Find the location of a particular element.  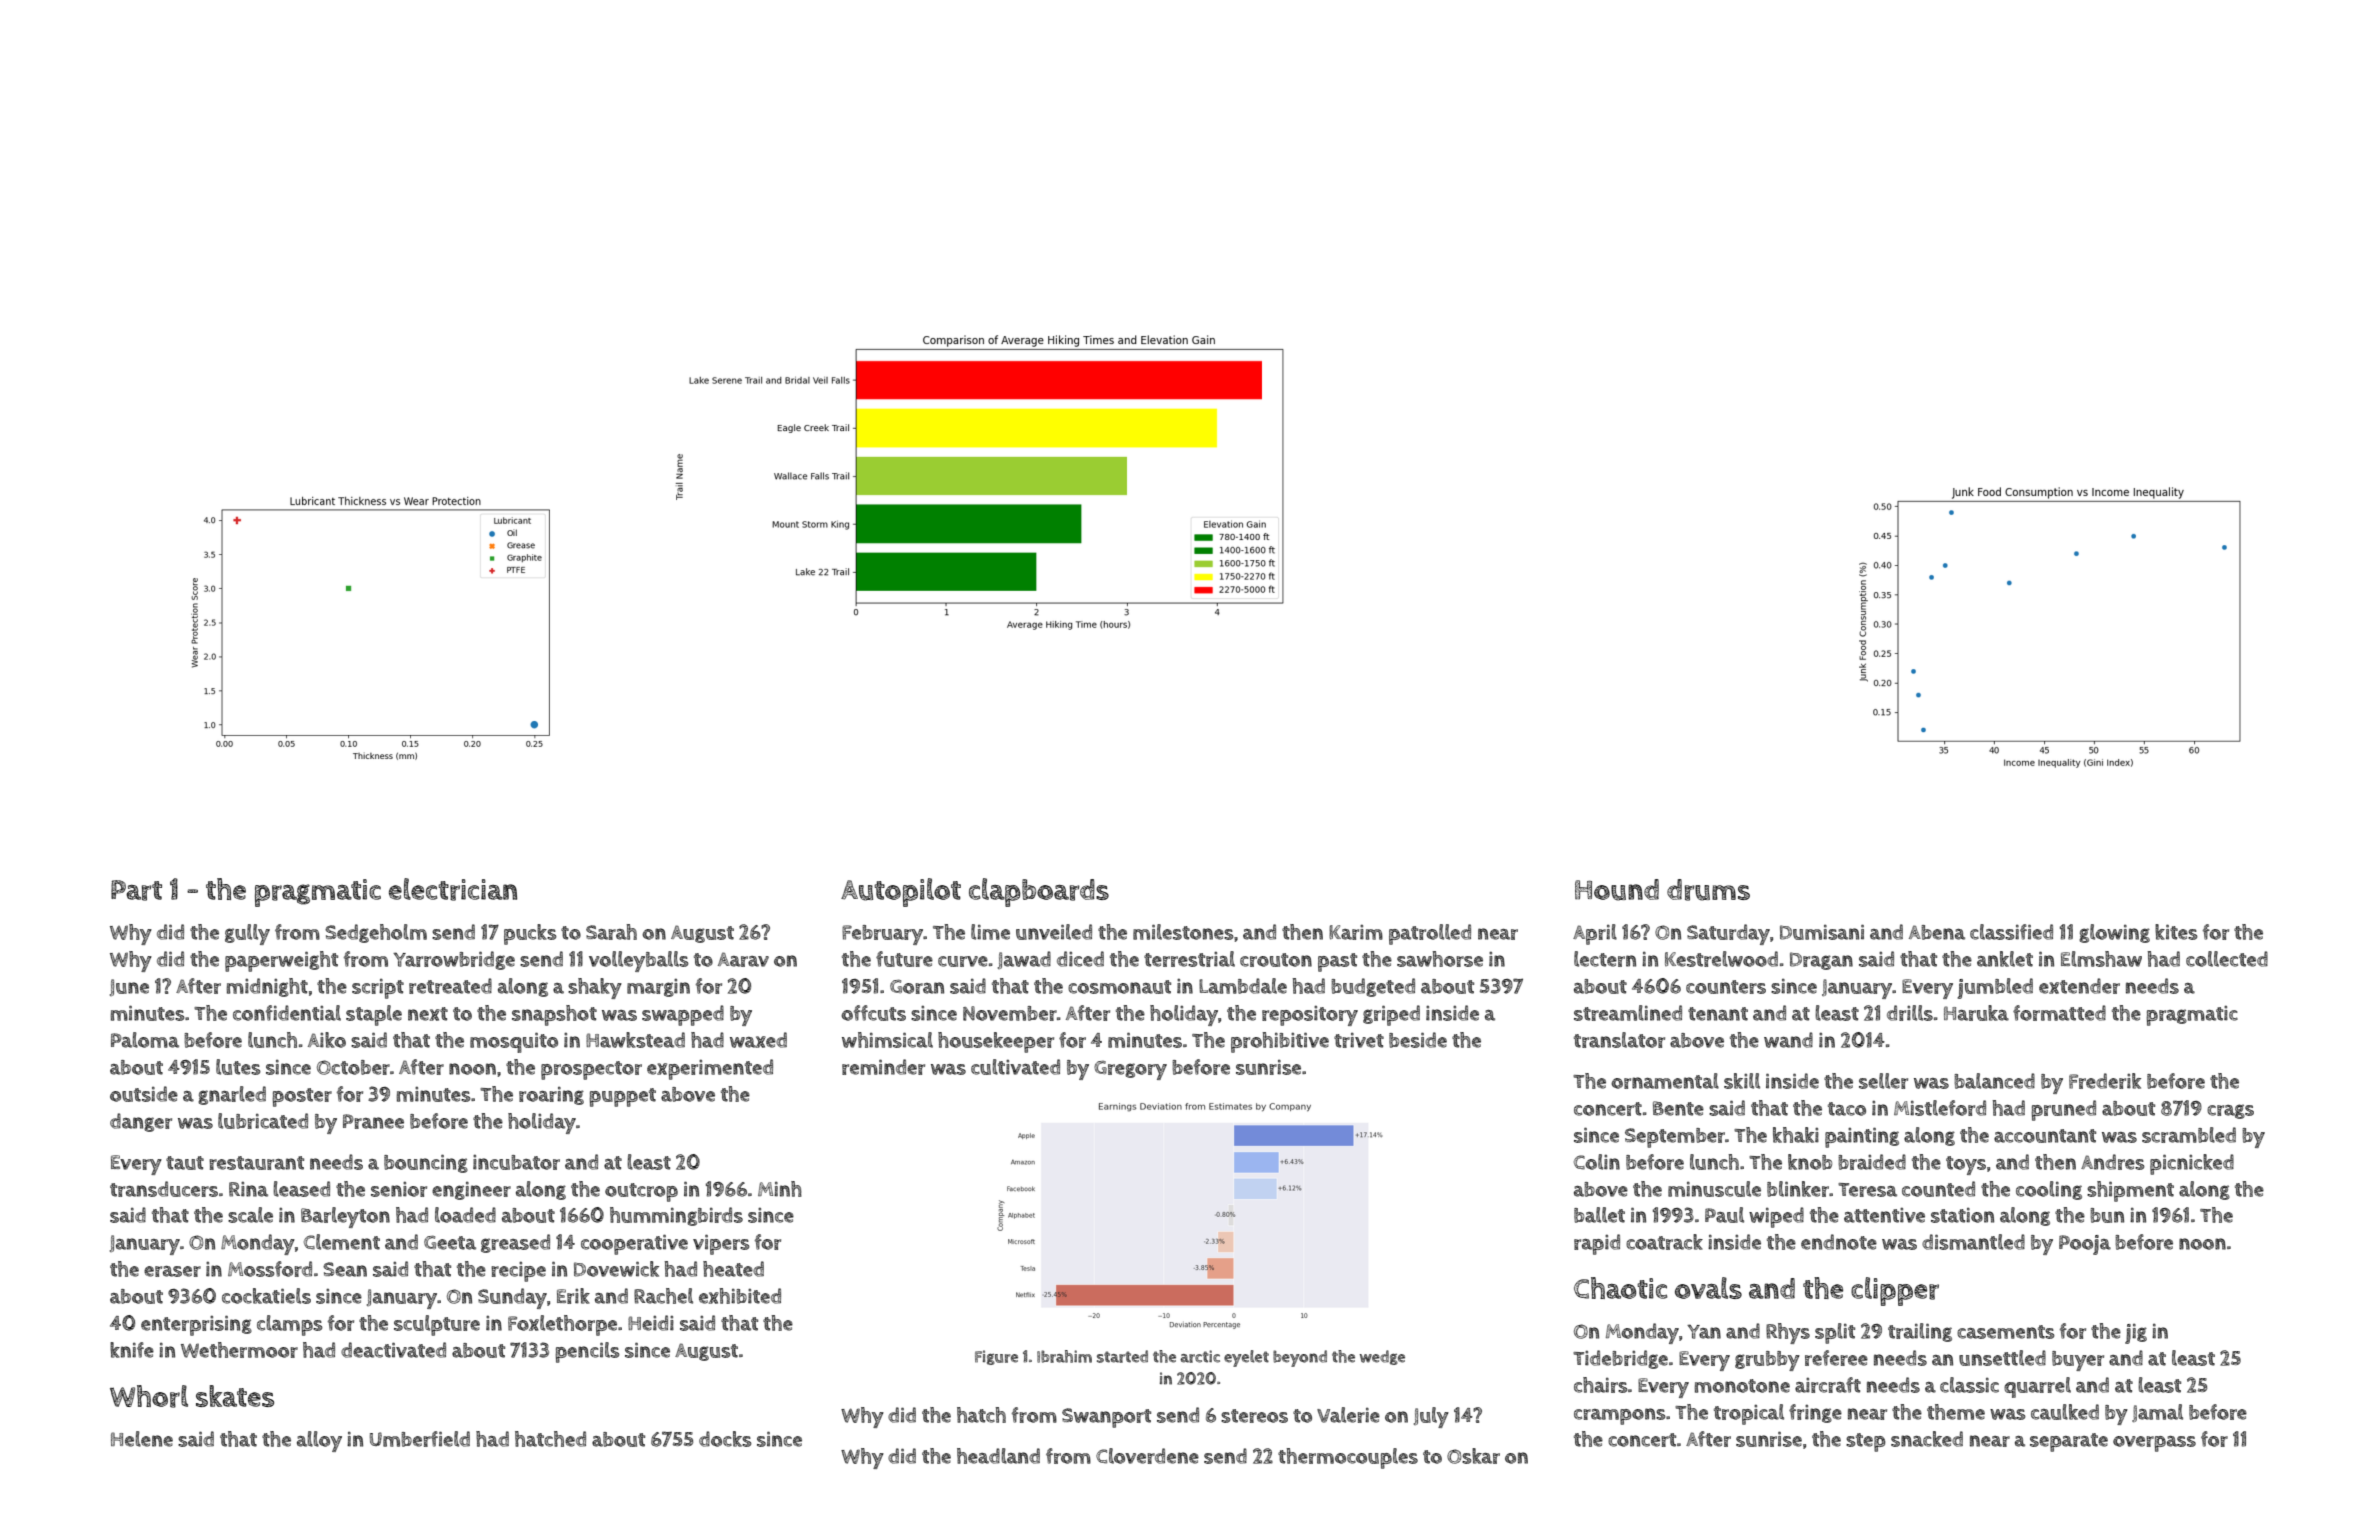

coatrack is located at coordinates (1664, 1242).
